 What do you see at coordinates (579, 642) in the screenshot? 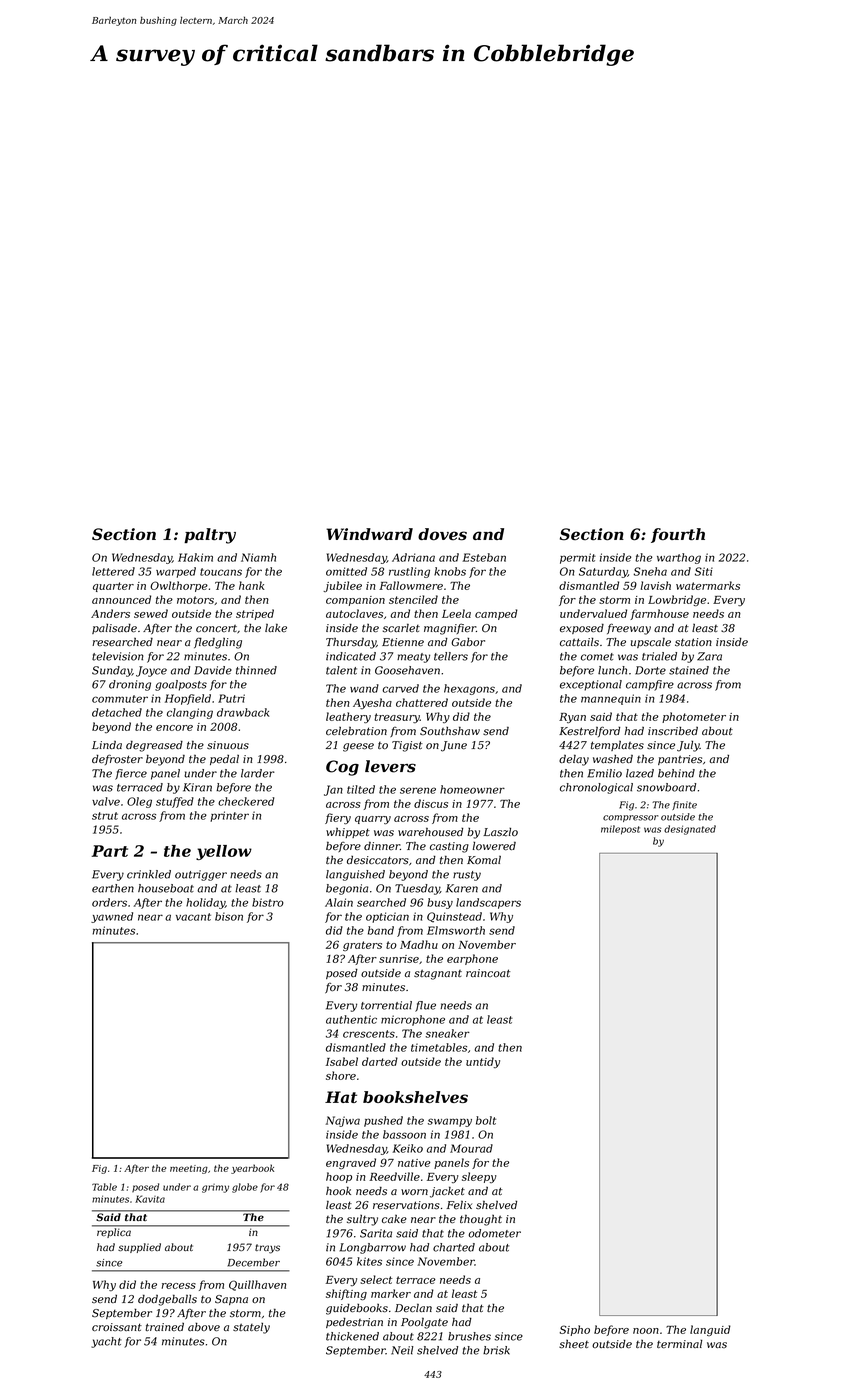
I see `cattails` at bounding box center [579, 642].
